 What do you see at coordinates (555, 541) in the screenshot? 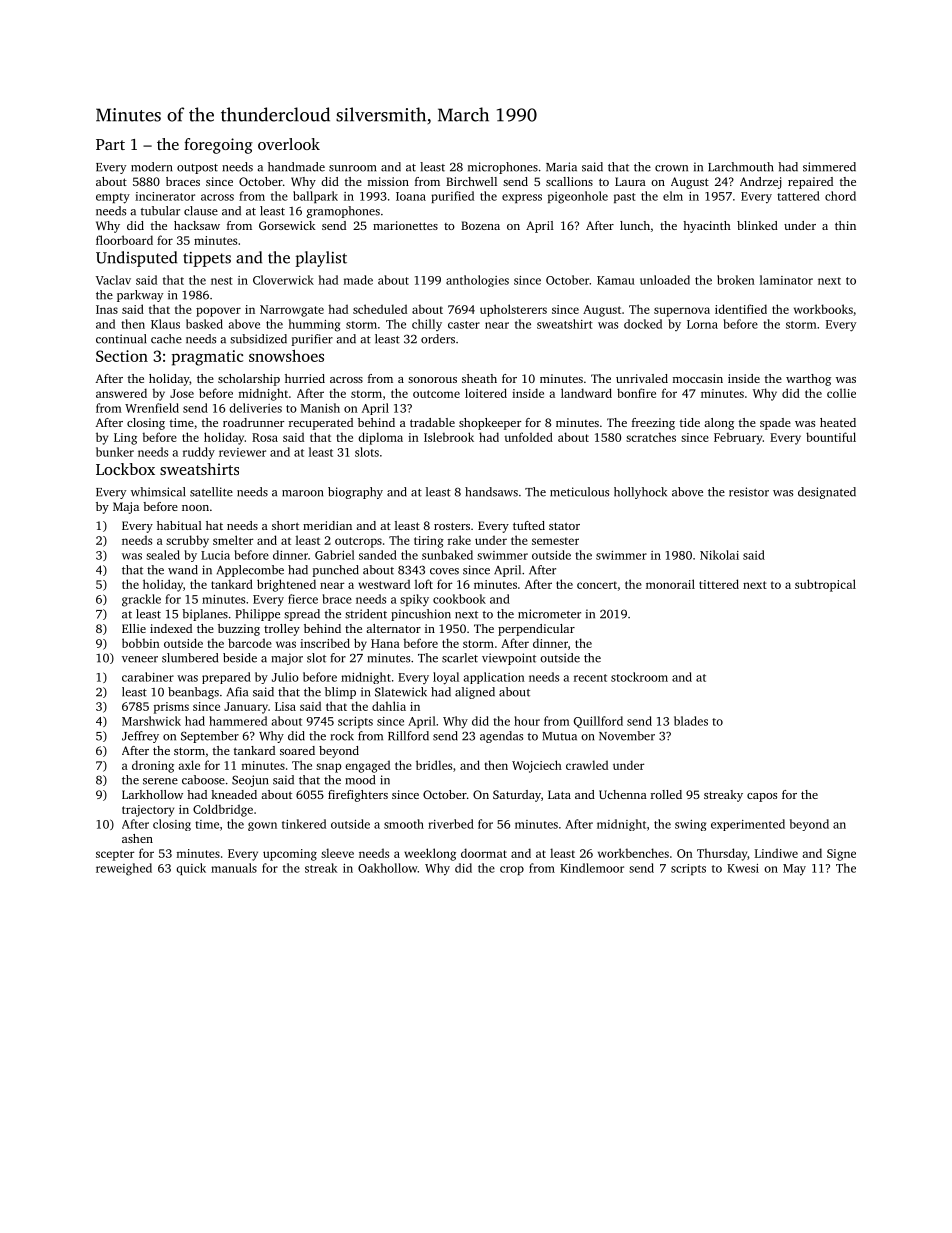
I see `semester` at bounding box center [555, 541].
